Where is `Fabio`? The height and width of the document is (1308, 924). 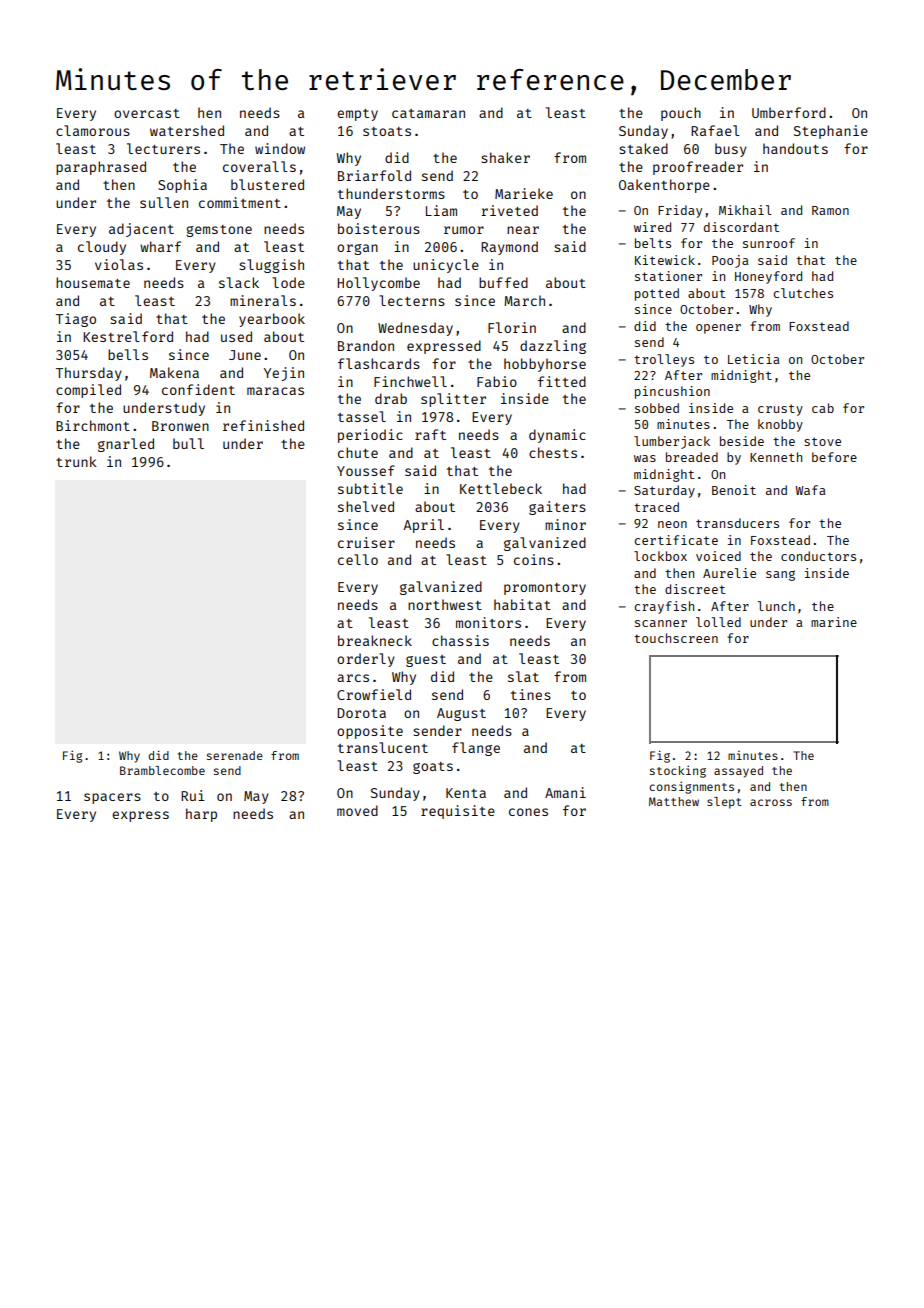 Fabio is located at coordinates (497, 381).
